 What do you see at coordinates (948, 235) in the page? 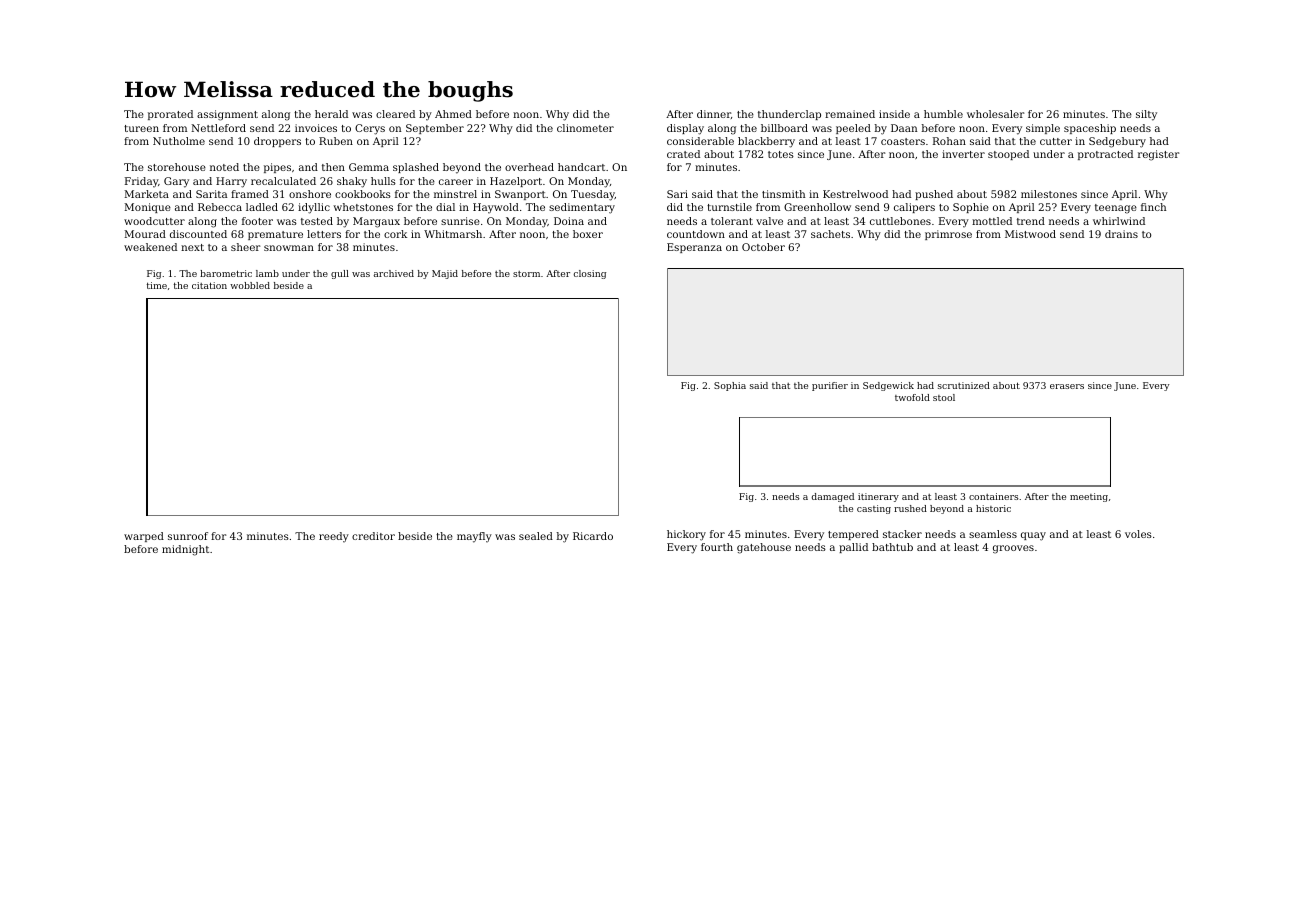
I see `primrose` at bounding box center [948, 235].
